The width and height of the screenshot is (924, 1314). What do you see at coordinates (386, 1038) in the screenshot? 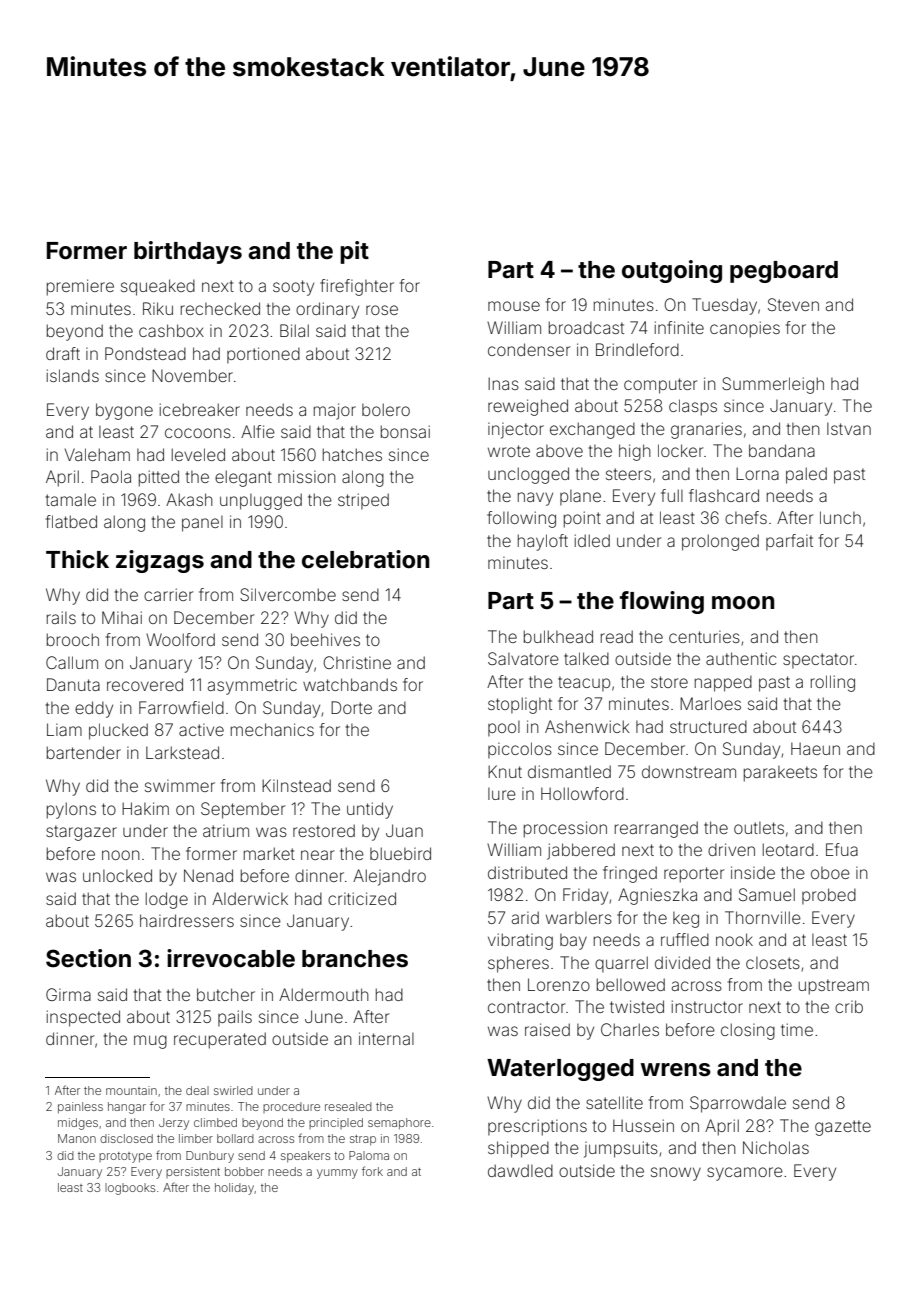
I see `internal` at bounding box center [386, 1038].
